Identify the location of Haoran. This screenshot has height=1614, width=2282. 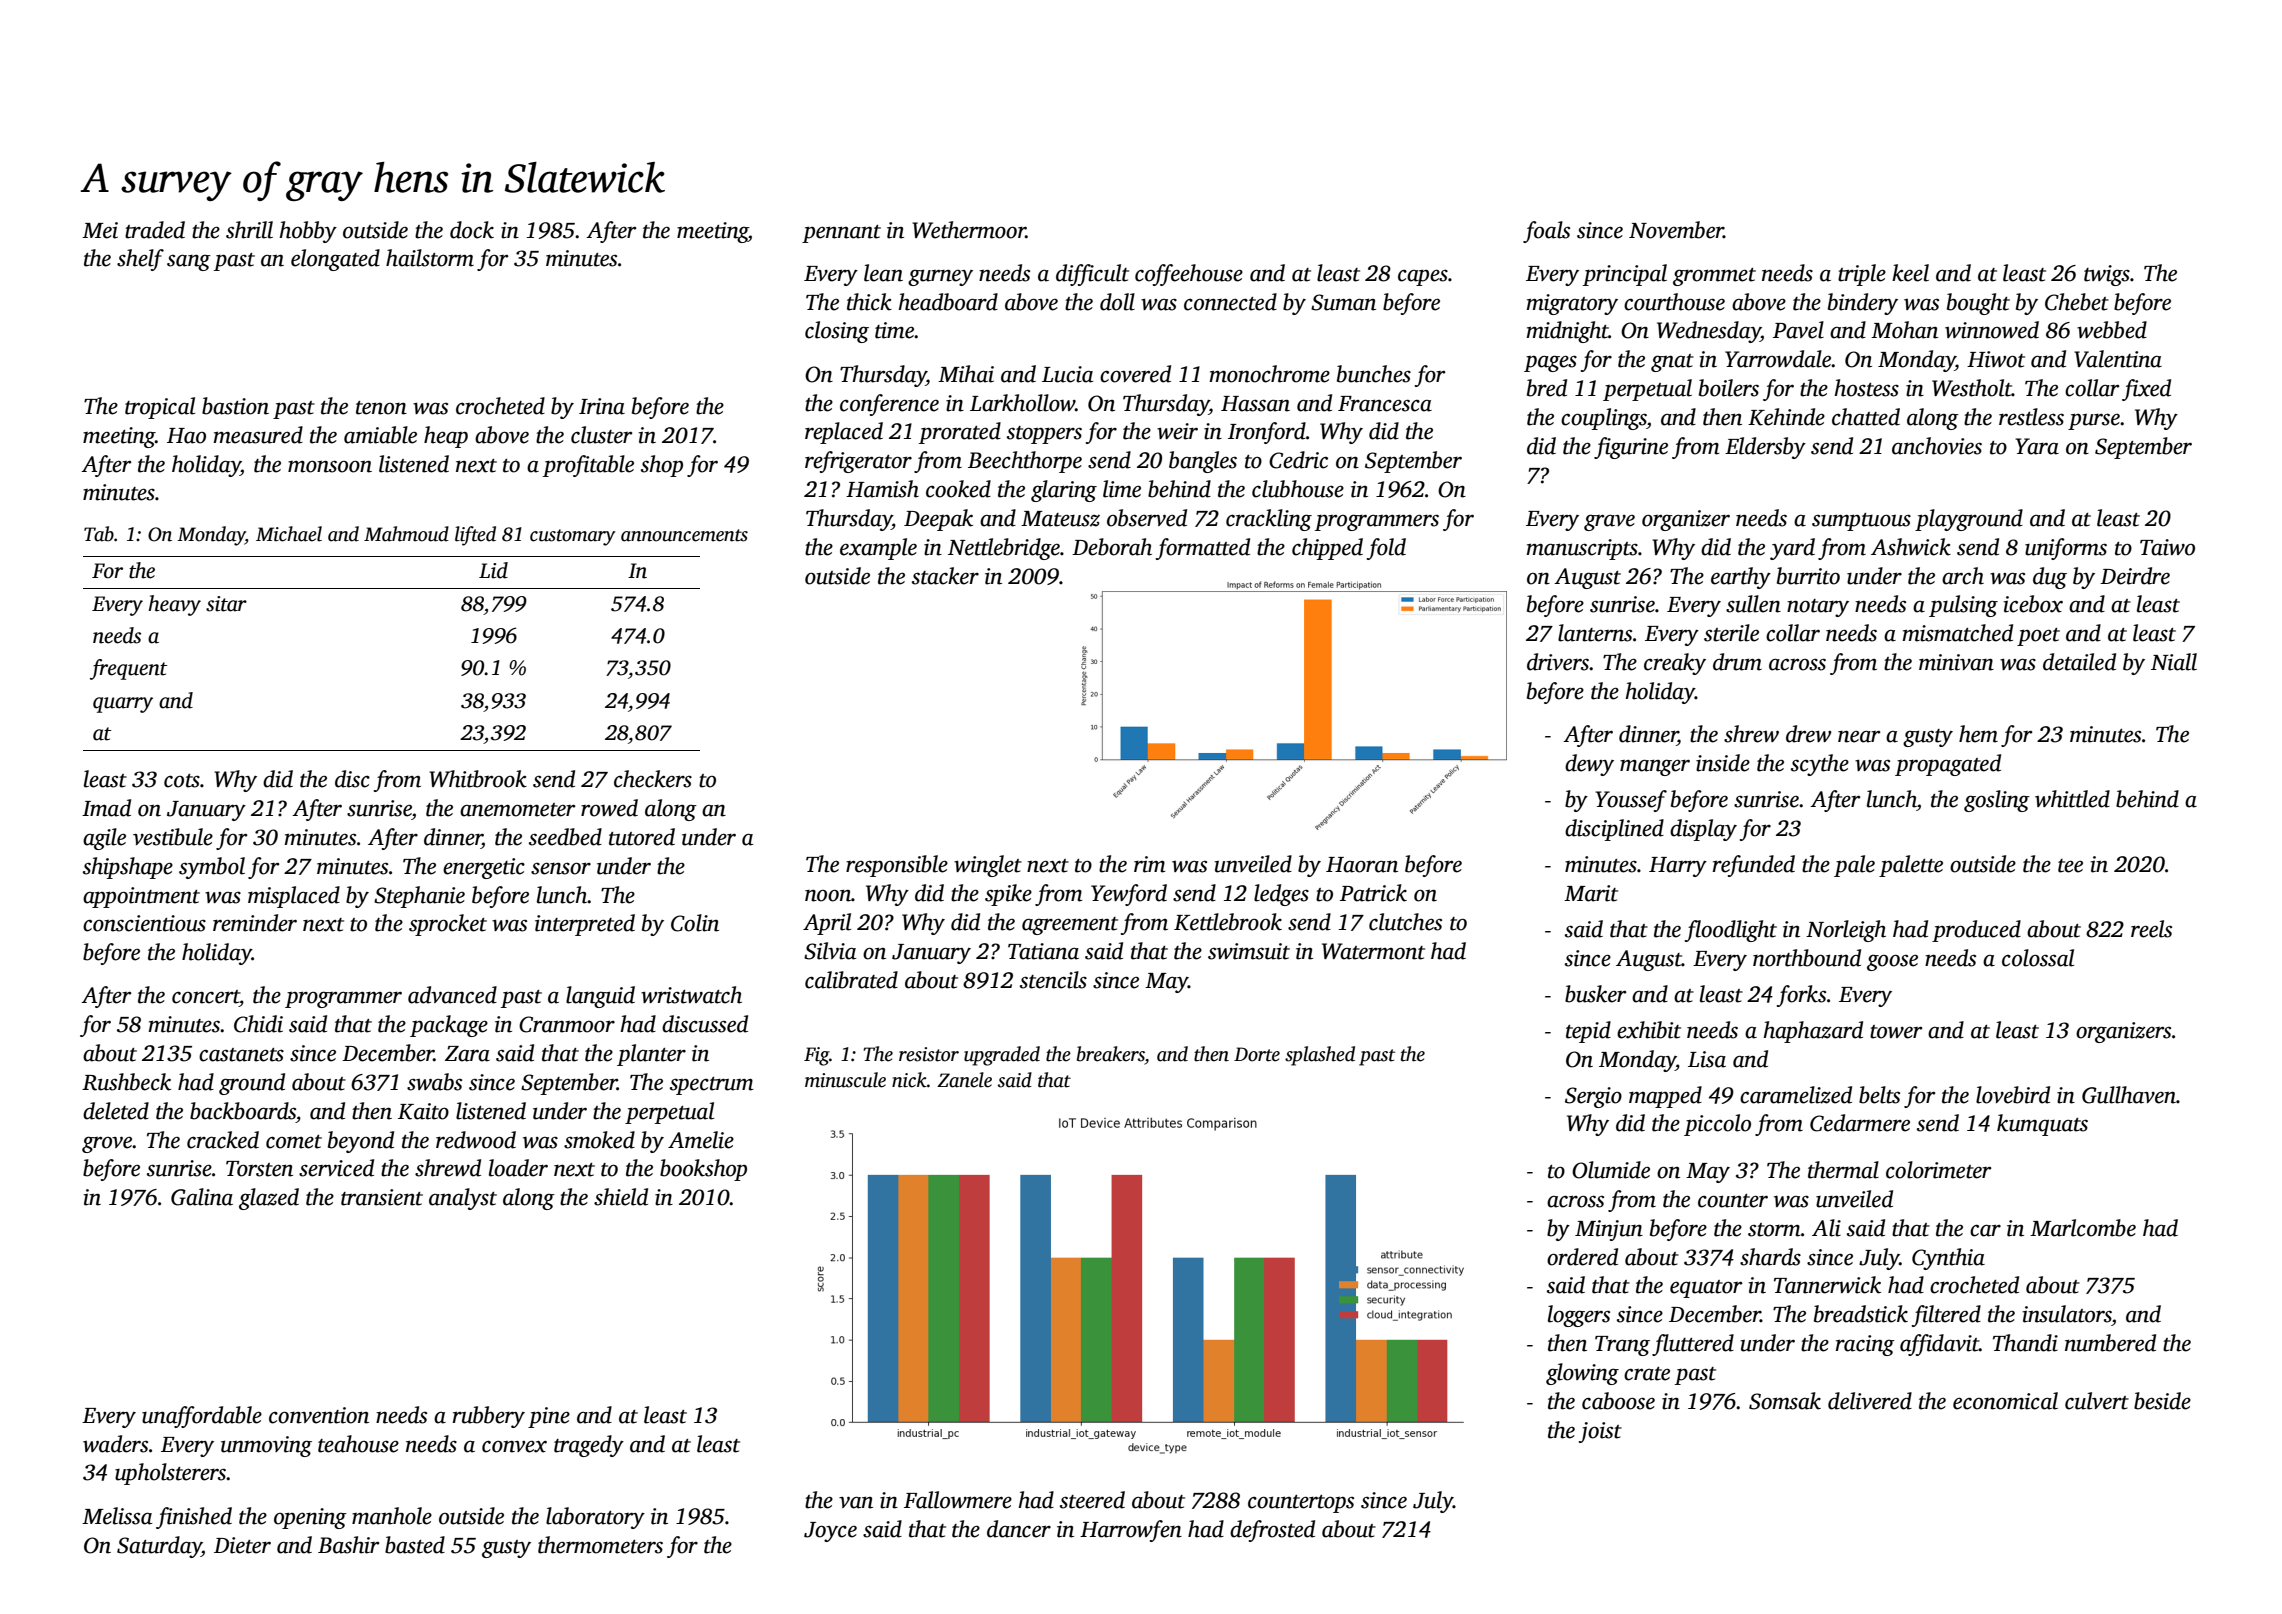
(1362, 865).
